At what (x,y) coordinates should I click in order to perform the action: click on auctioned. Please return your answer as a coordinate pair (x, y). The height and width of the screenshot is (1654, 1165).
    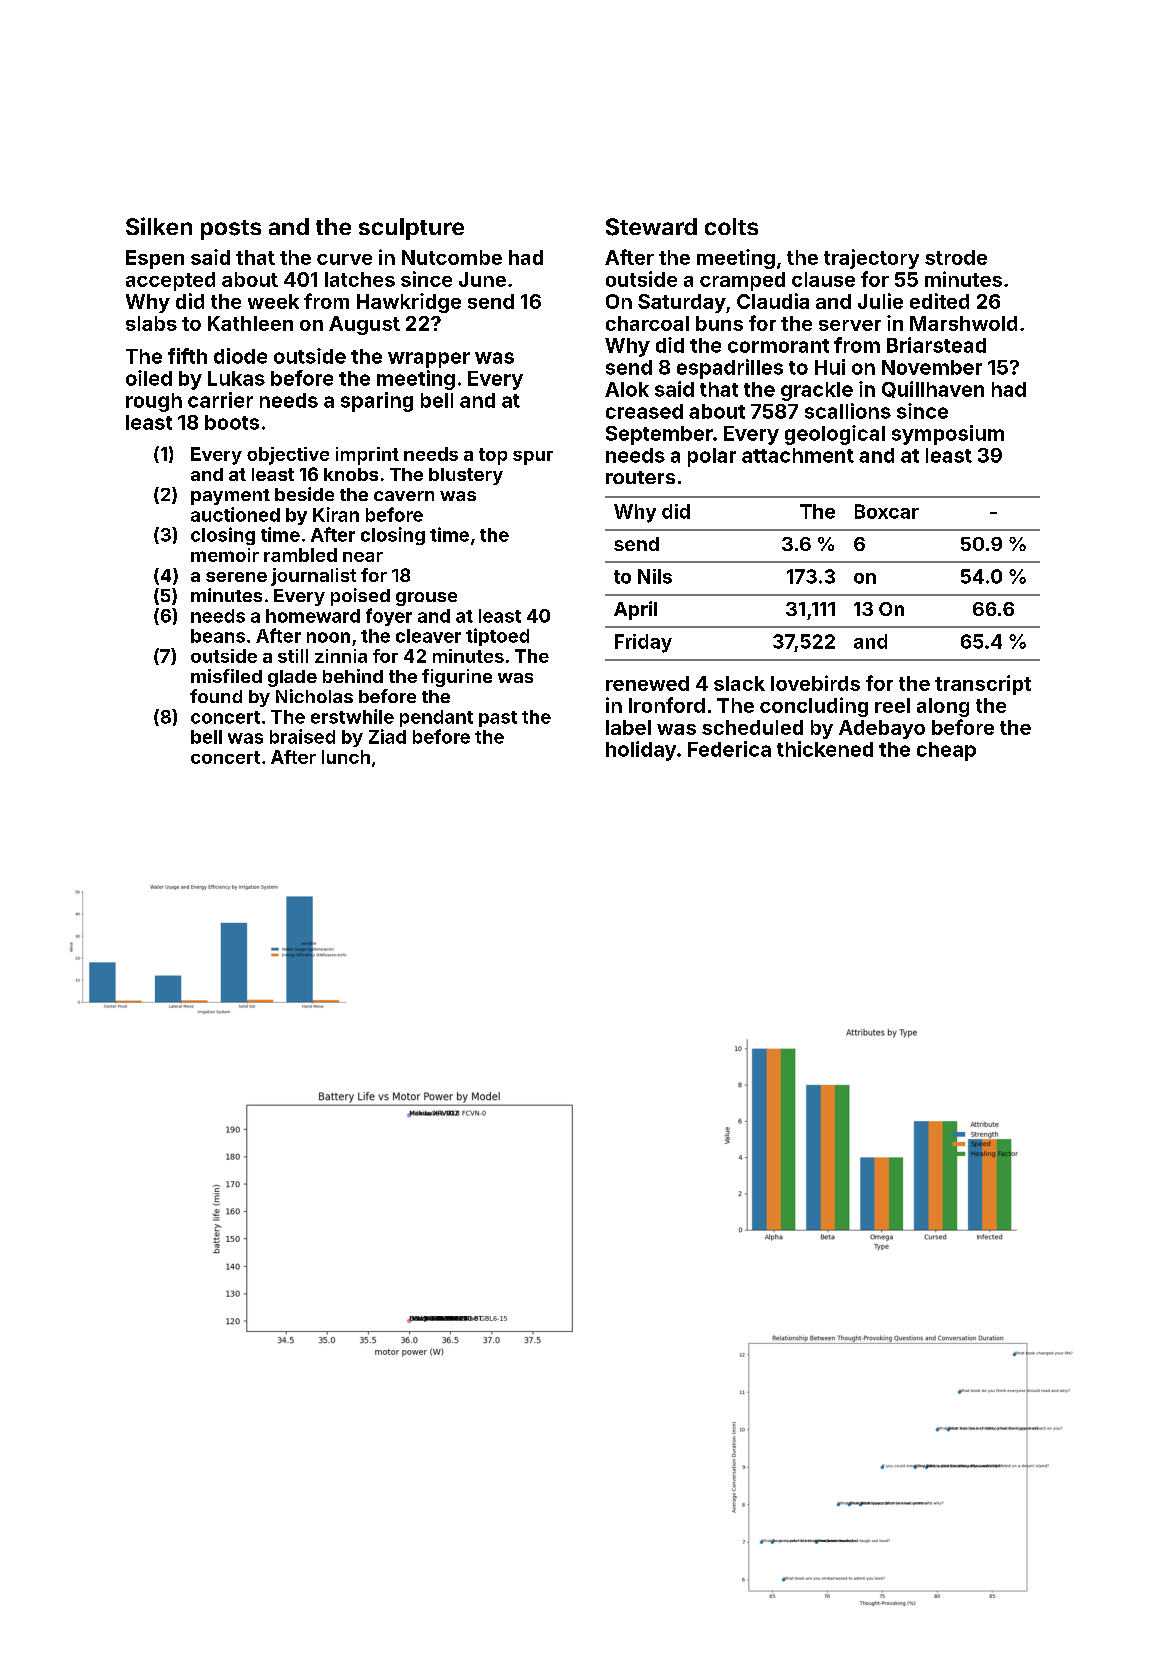
    Looking at the image, I should click on (235, 514).
